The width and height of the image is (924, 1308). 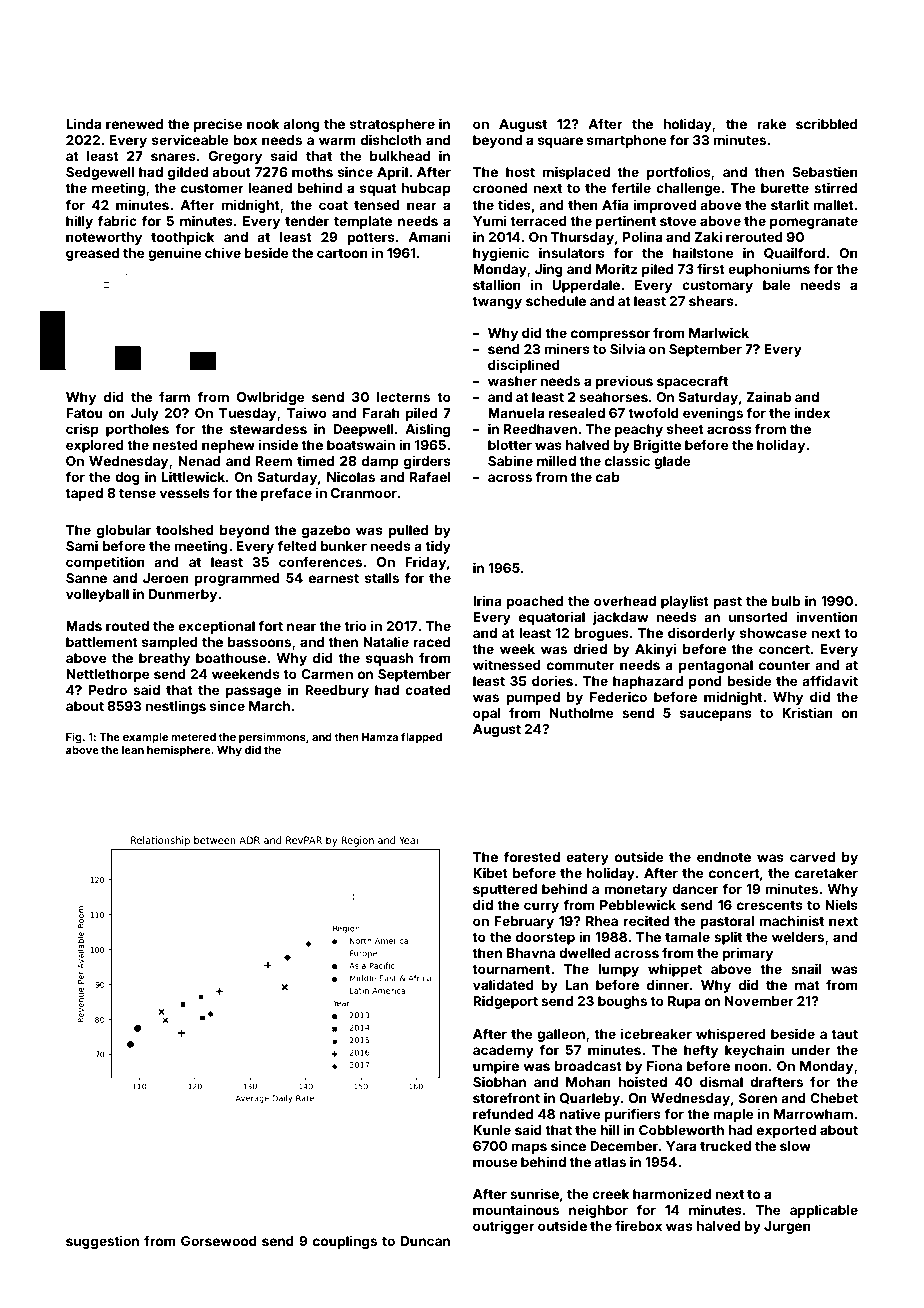 What do you see at coordinates (421, 738) in the image?
I see `flapped` at bounding box center [421, 738].
